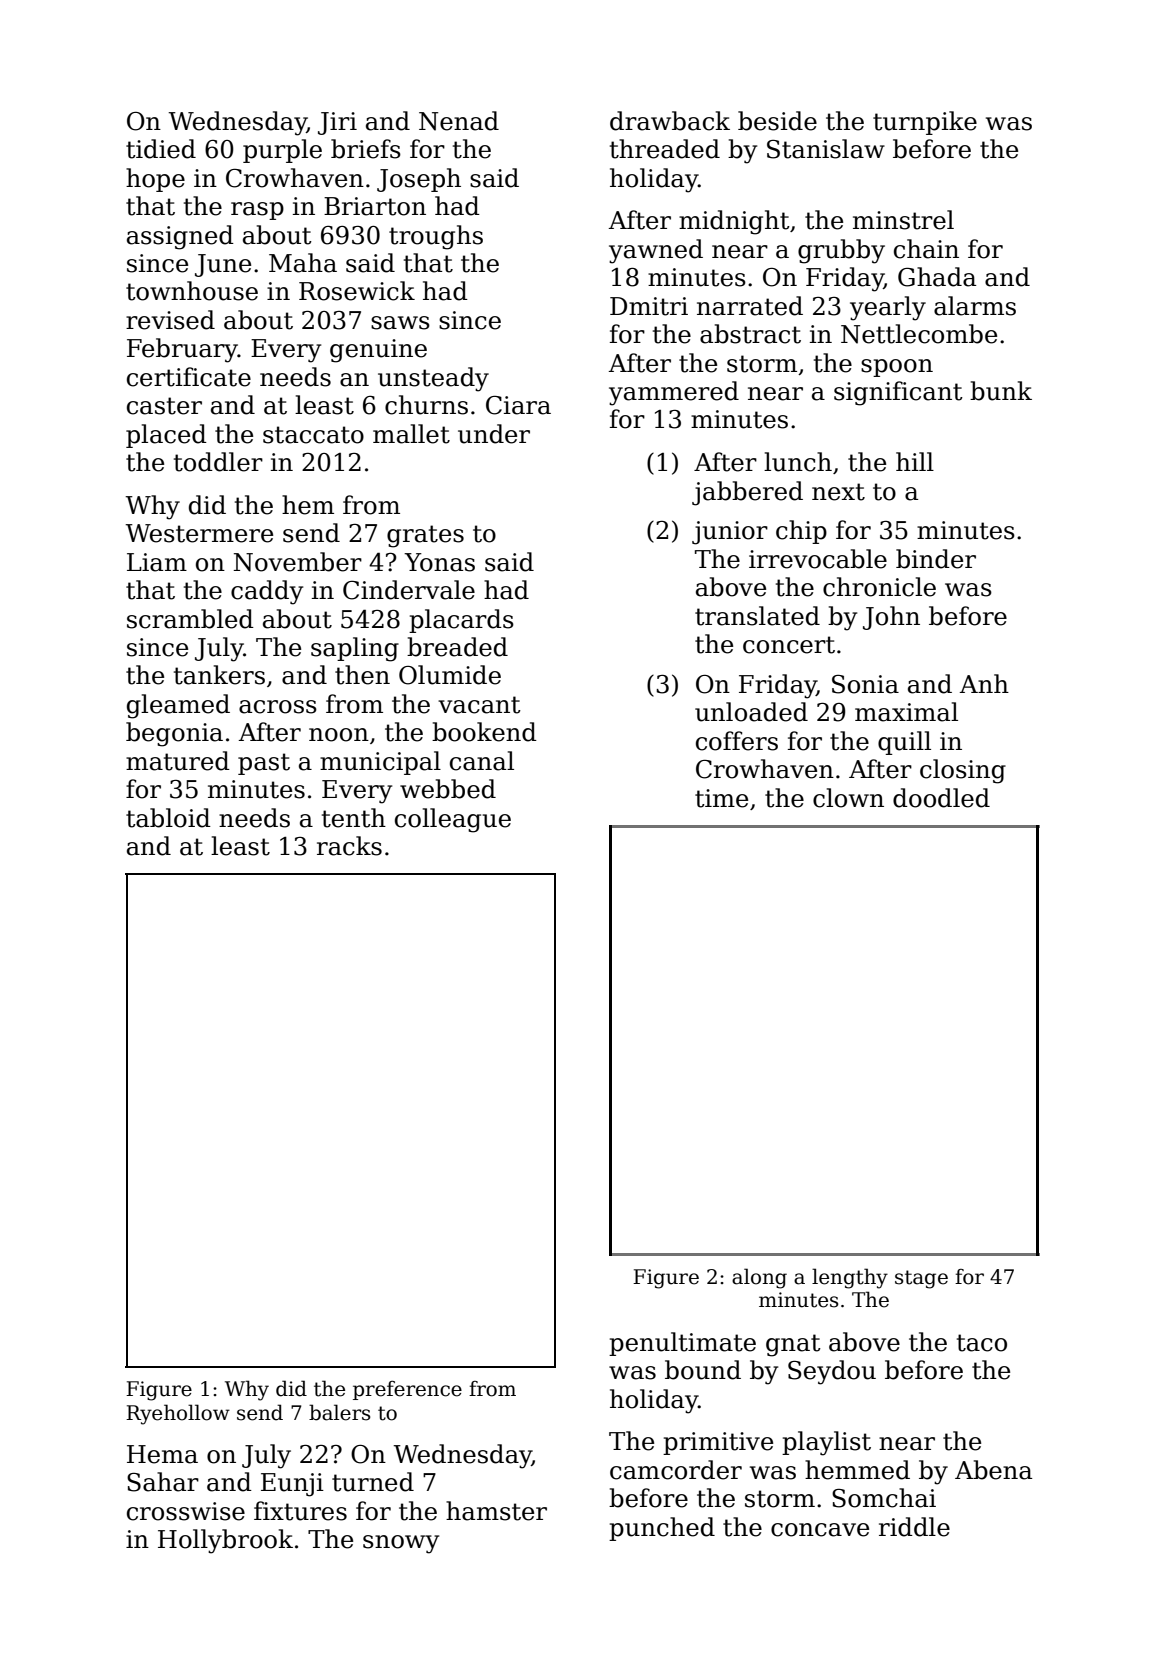 The height and width of the screenshot is (1654, 1165). Describe the element at coordinates (340, 1412) in the screenshot. I see `balers` at that location.
